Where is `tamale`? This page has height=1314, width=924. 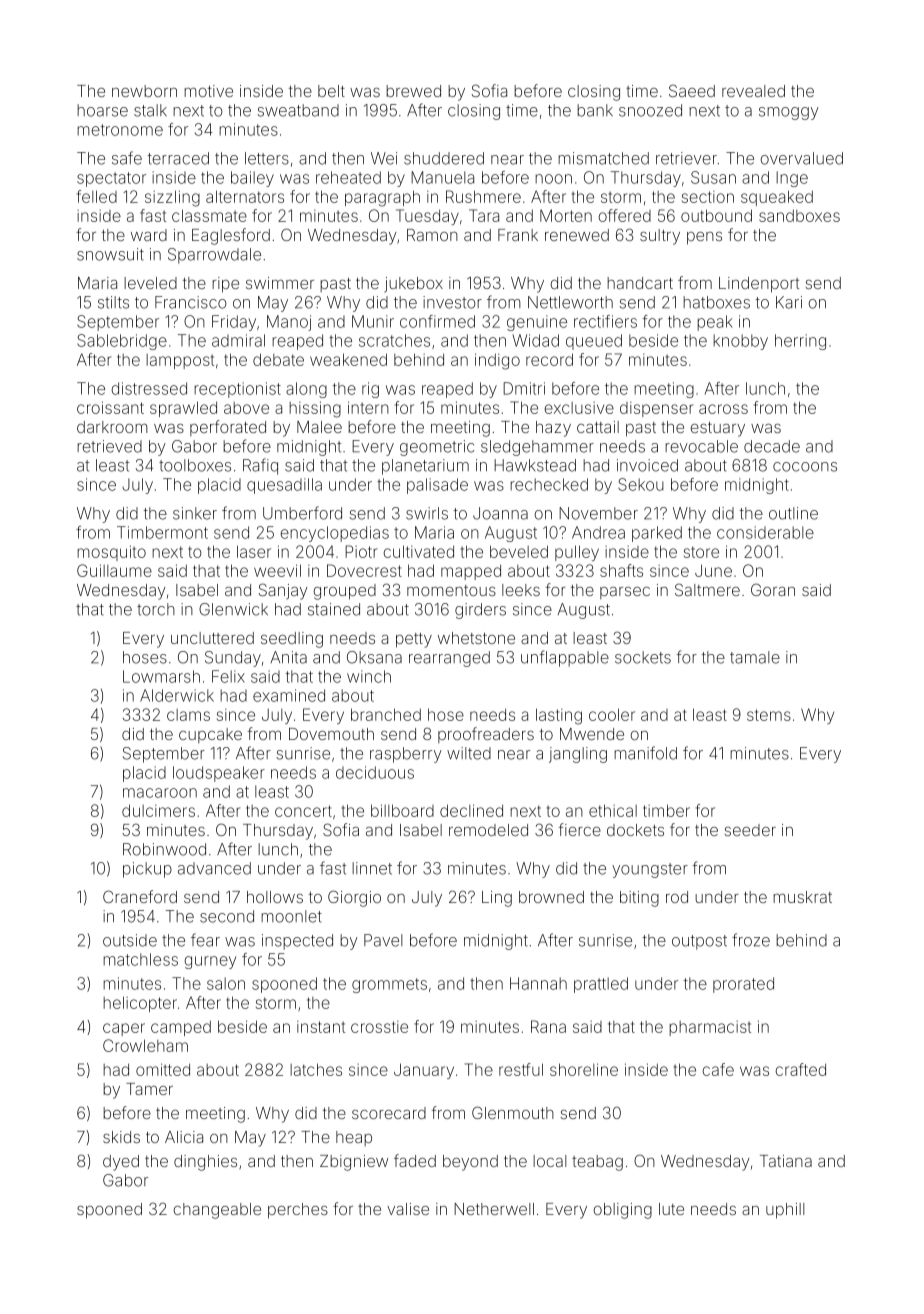
tamale is located at coordinates (755, 657).
